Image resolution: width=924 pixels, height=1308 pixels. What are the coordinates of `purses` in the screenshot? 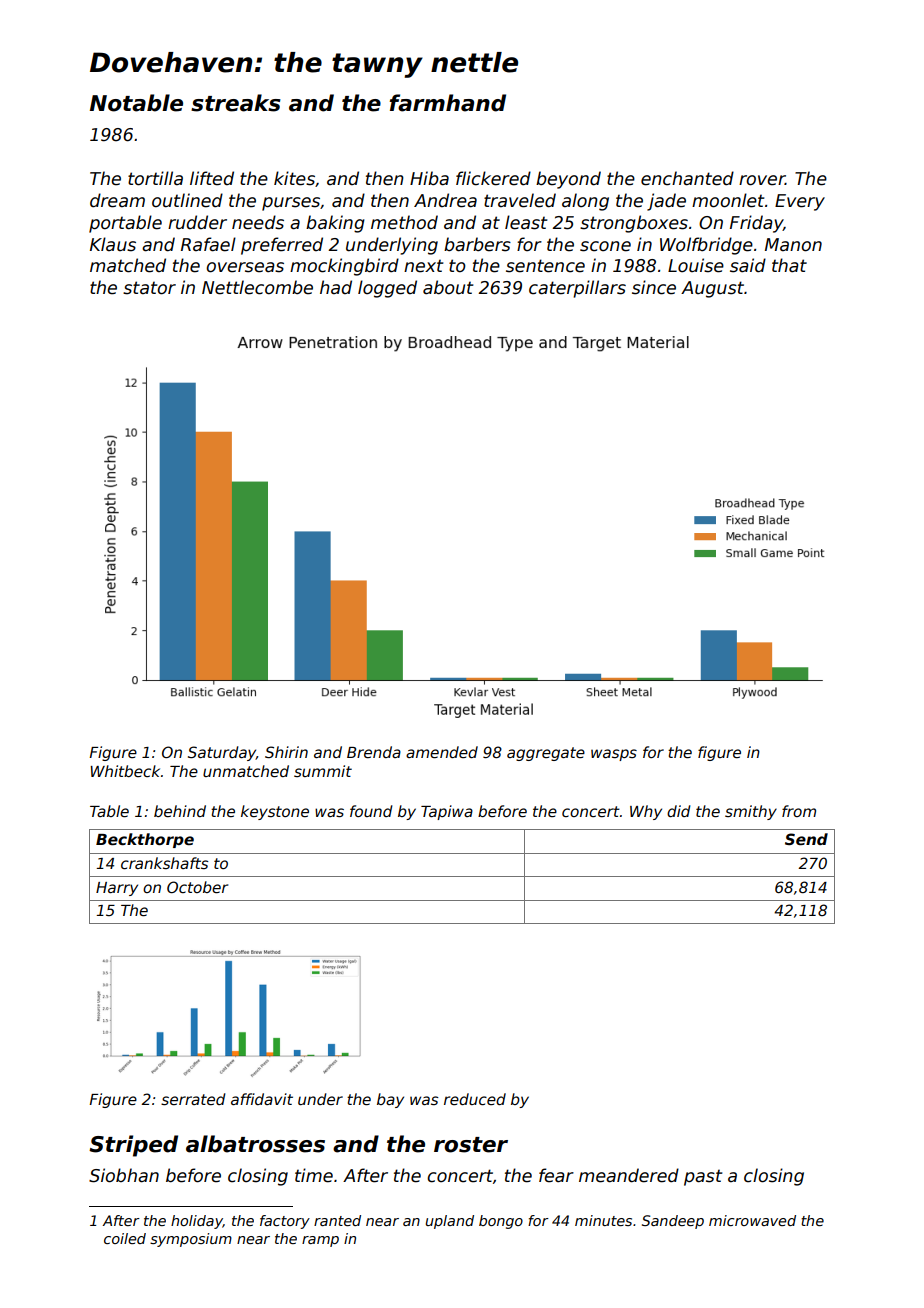 It's located at (291, 204).
